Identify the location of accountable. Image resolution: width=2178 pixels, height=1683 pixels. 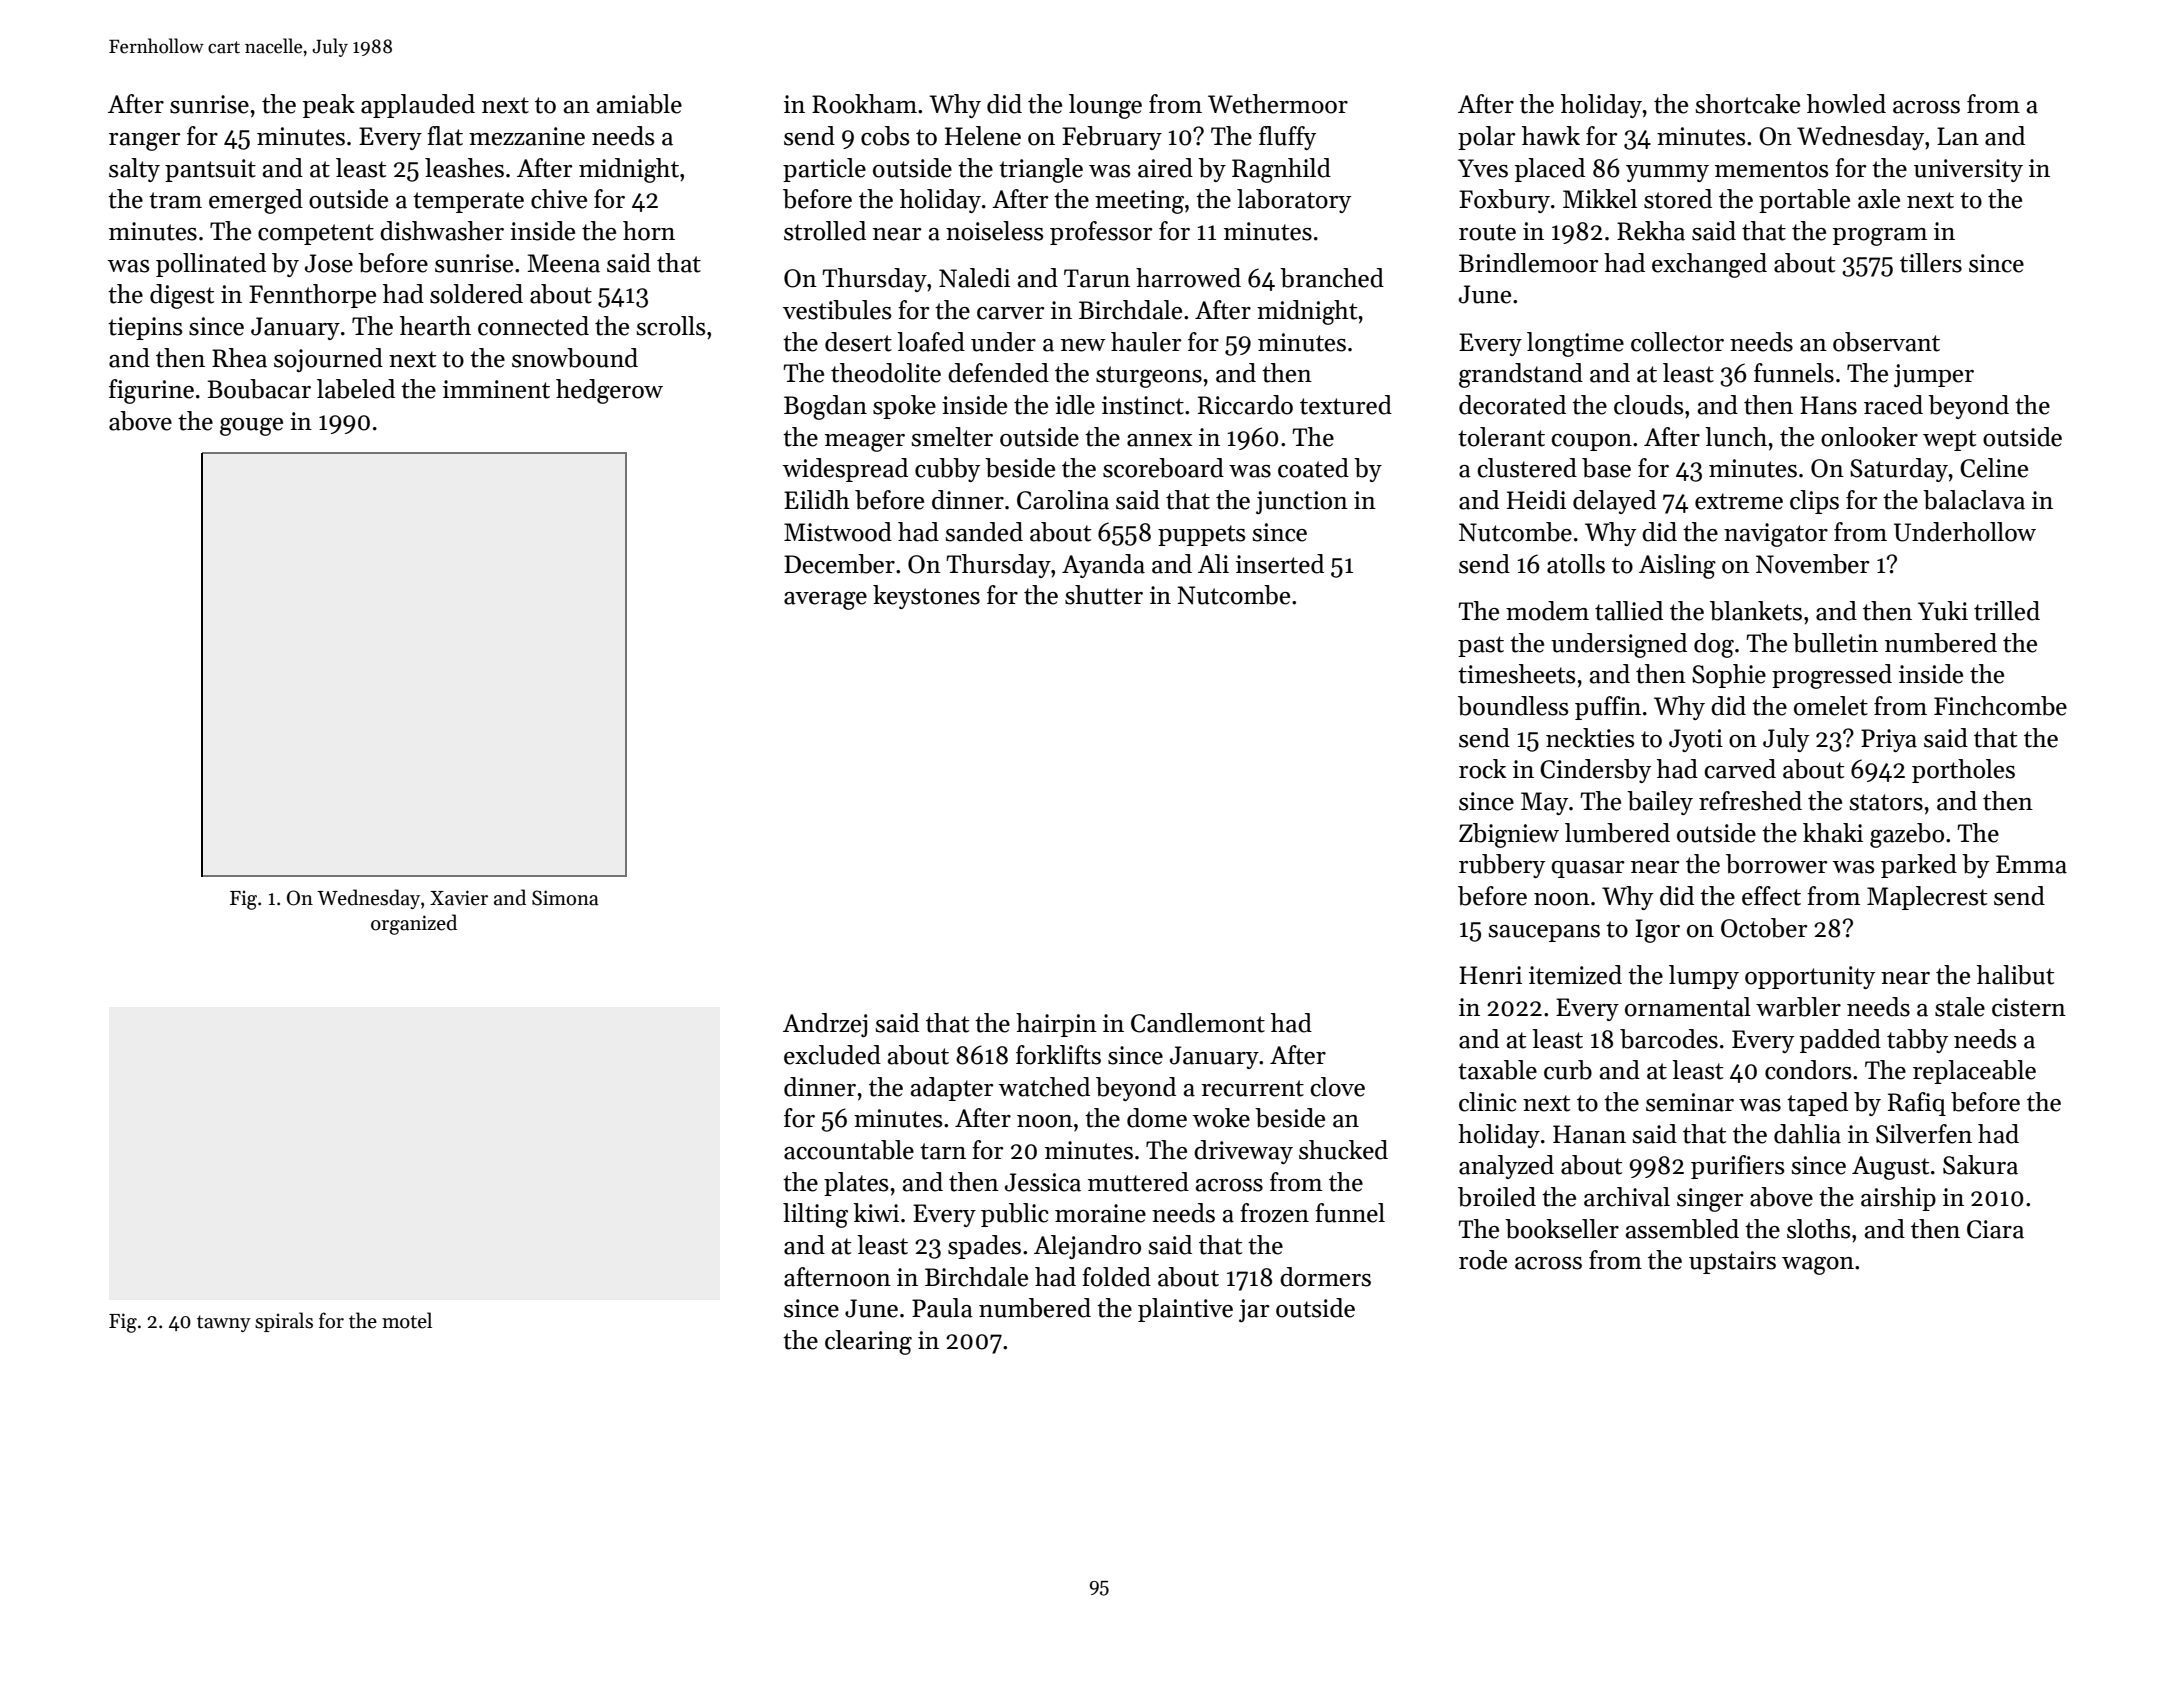
(849, 1150).
